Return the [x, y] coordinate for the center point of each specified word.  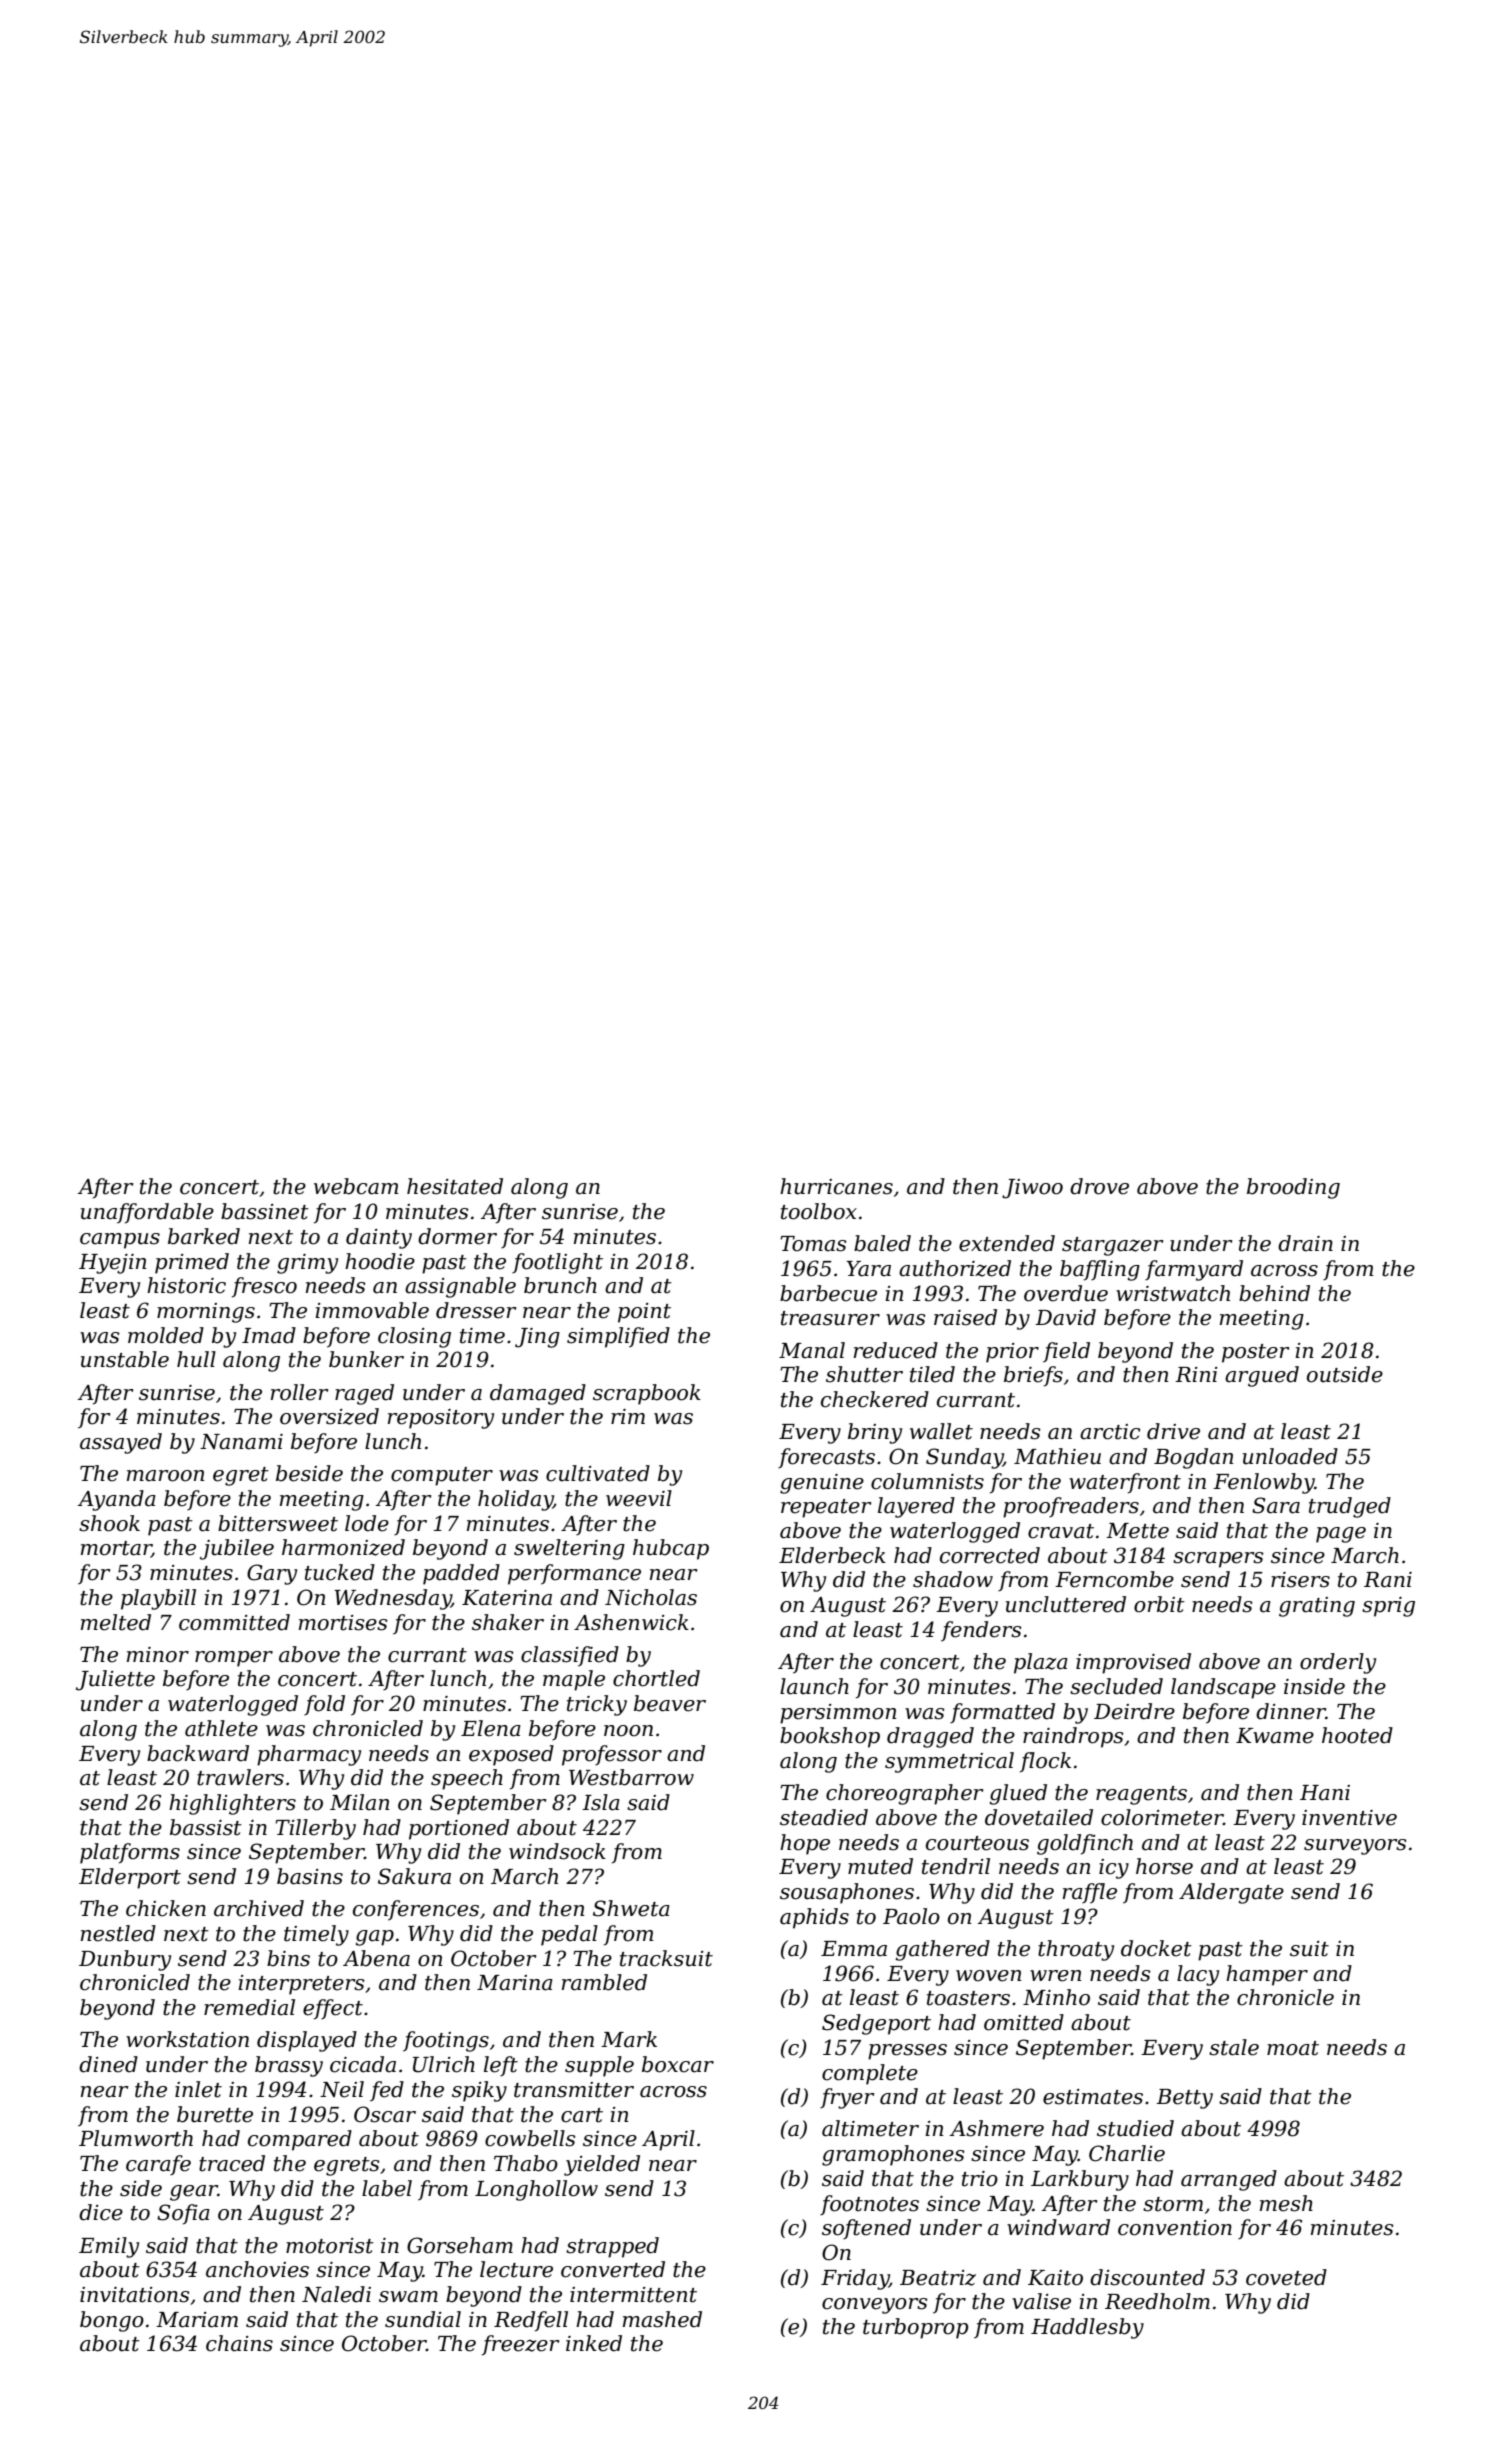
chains [239, 2343]
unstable [125, 1359]
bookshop [830, 1737]
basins [310, 1876]
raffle [1090, 1893]
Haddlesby [1087, 2328]
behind [1274, 1293]
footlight [557, 1263]
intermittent [633, 2295]
